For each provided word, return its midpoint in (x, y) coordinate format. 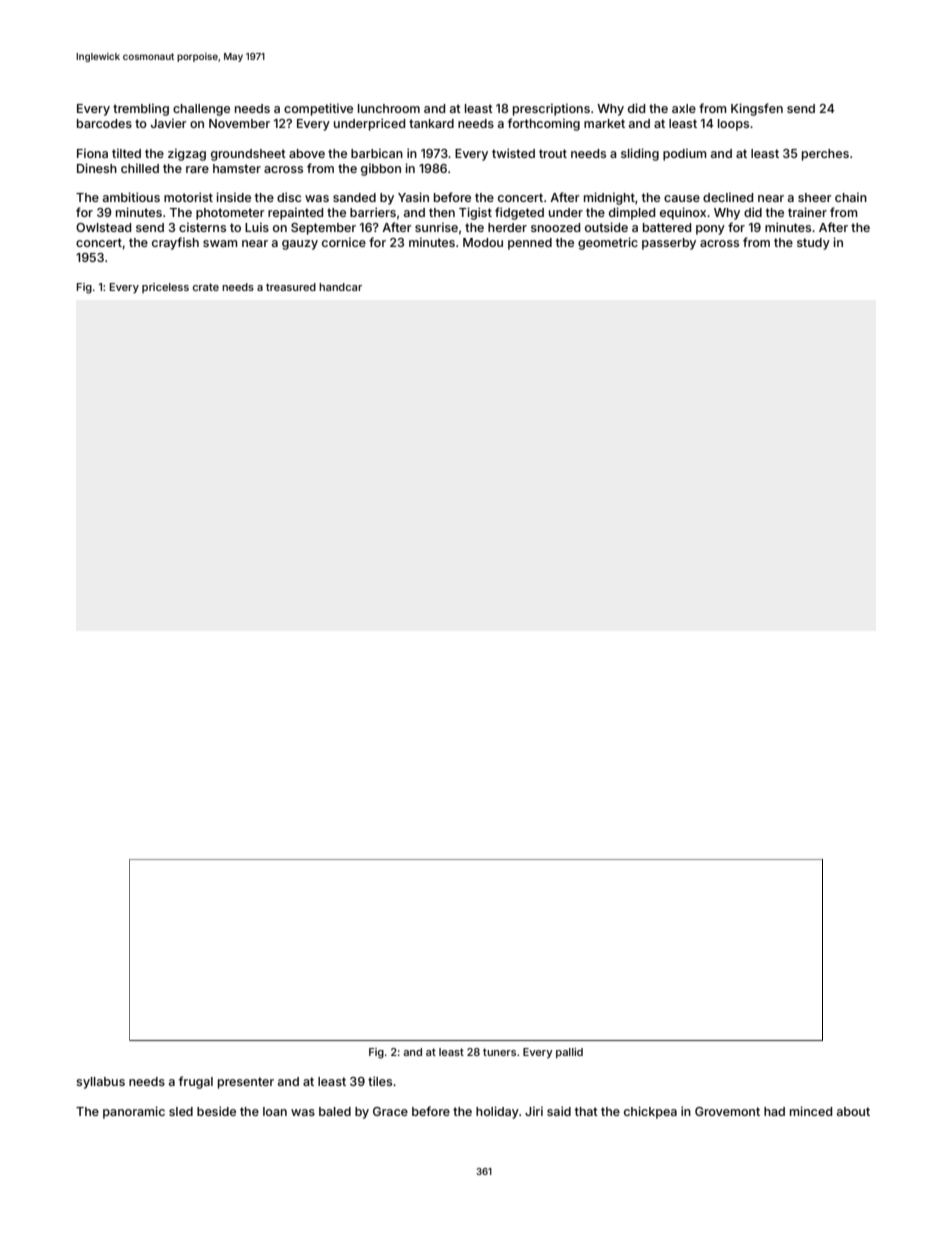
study (813, 244)
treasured (291, 287)
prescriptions (551, 109)
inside (233, 197)
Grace (390, 1111)
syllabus (100, 1083)
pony (710, 230)
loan (275, 1111)
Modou (483, 242)
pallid (569, 1053)
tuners (499, 1052)
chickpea (650, 1112)
